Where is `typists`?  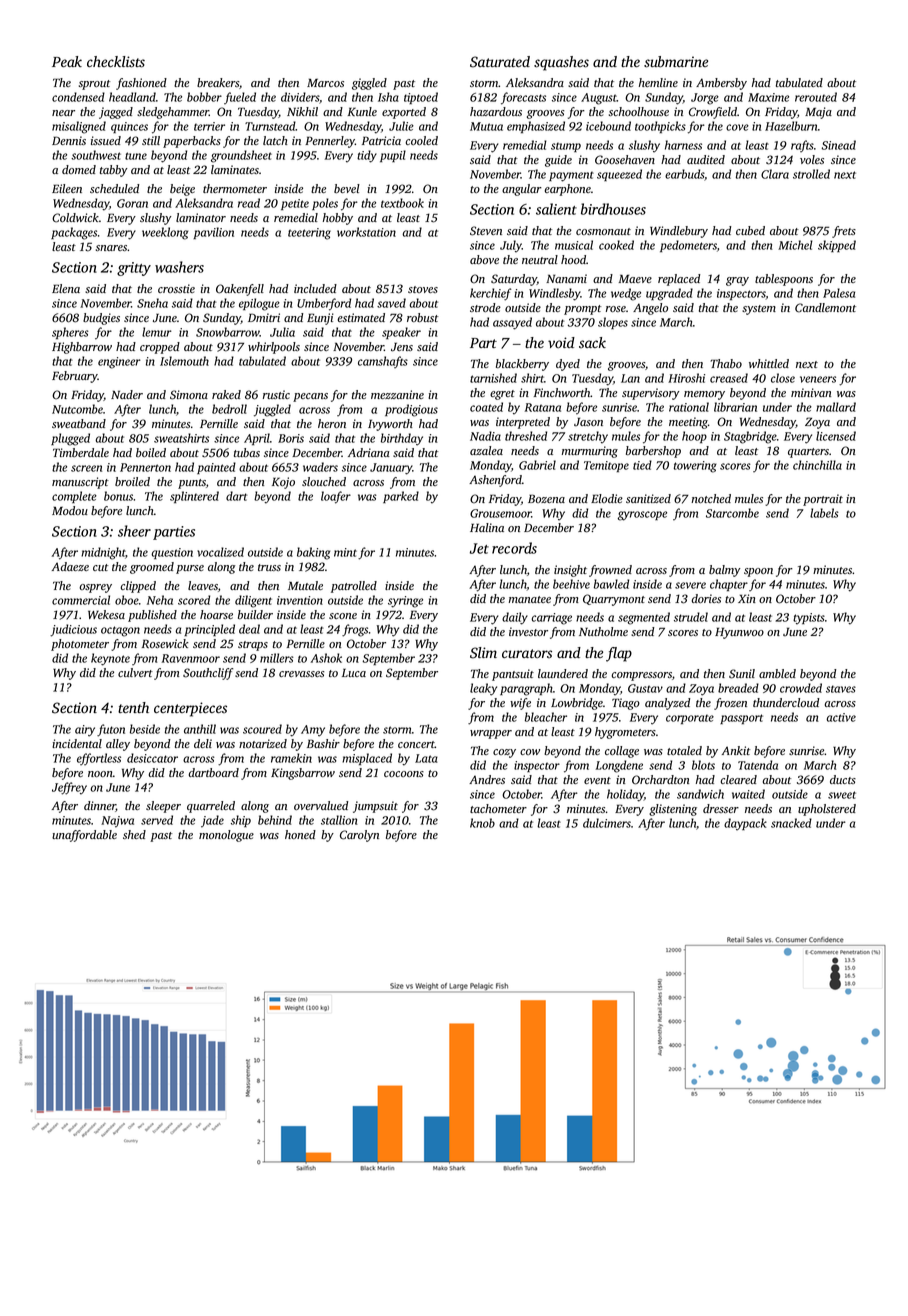
typists is located at coordinates (809, 619).
